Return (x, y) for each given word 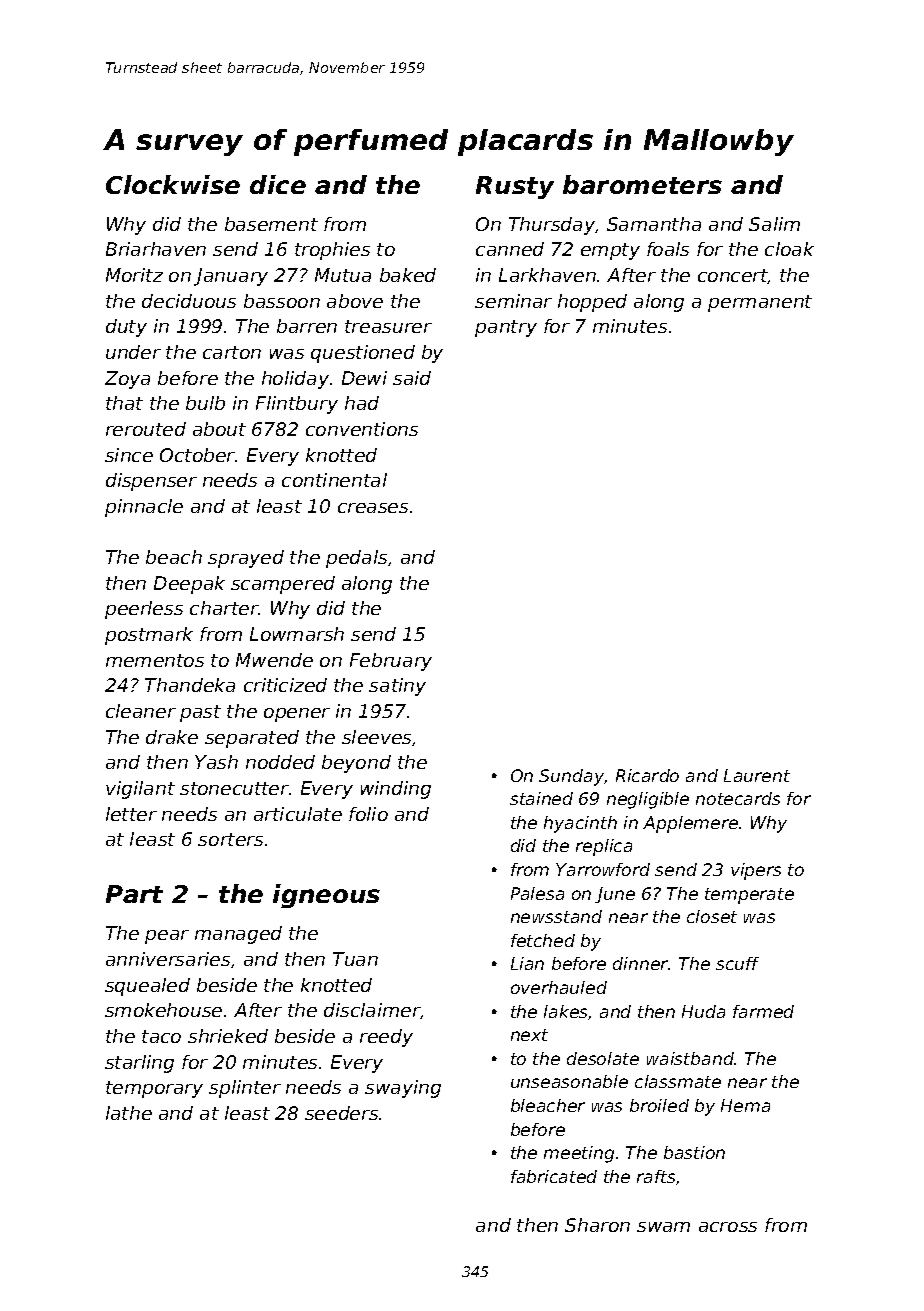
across (728, 1227)
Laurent (757, 775)
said (412, 378)
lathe (129, 1113)
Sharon (597, 1225)
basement (271, 224)
